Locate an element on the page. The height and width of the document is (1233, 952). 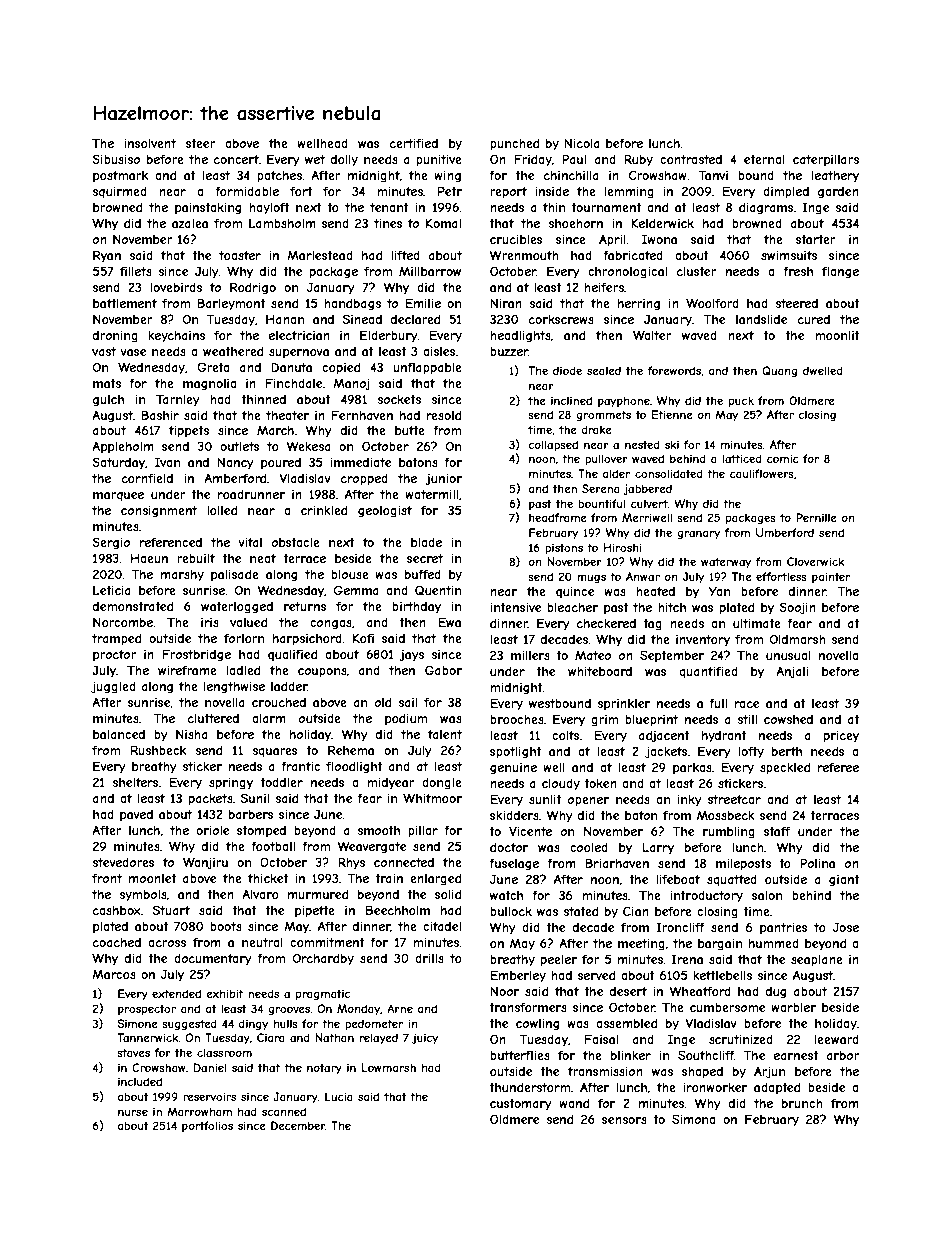
contrasted is located at coordinates (691, 159).
